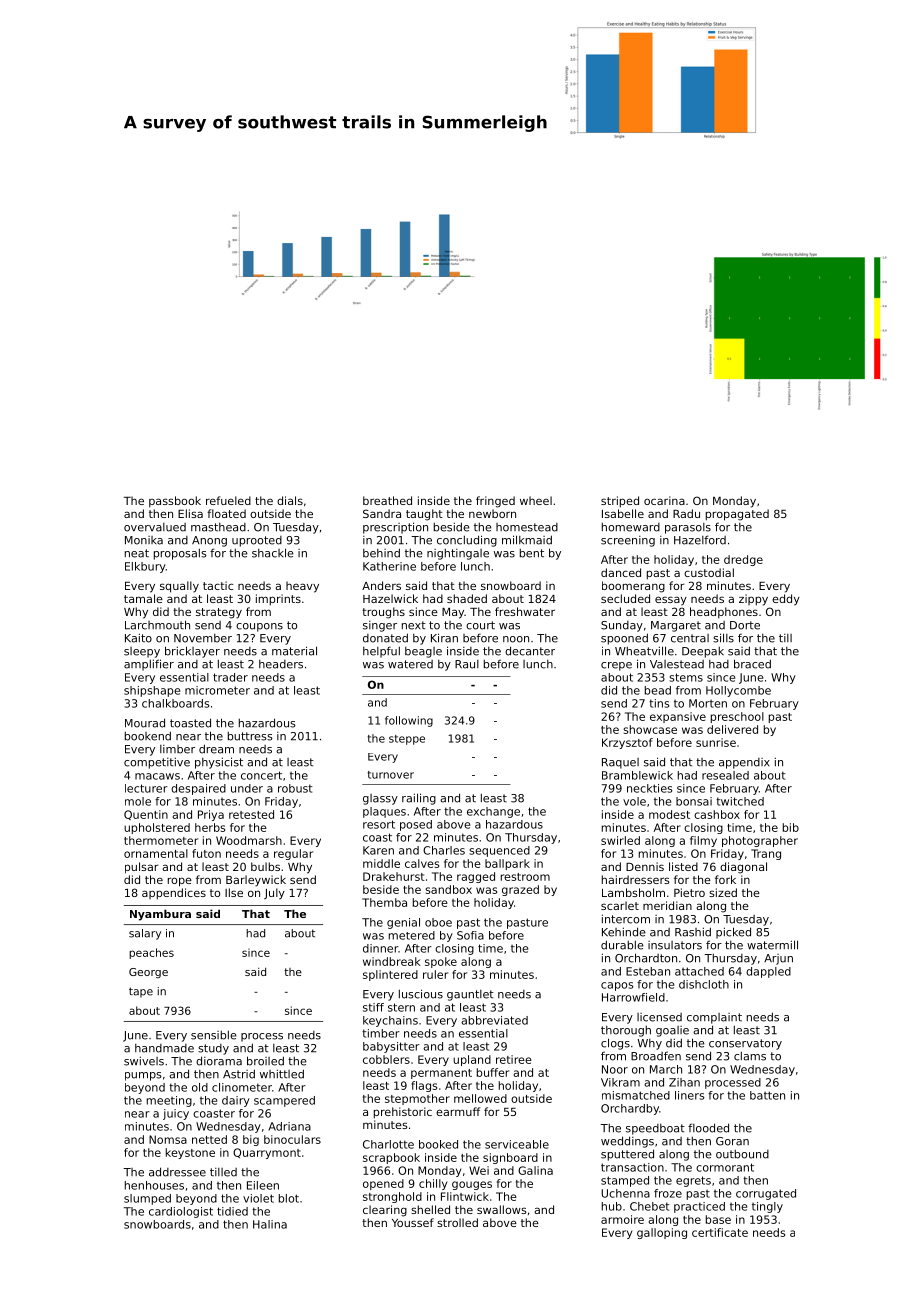  What do you see at coordinates (492, 513) in the image?
I see `newborn` at bounding box center [492, 513].
